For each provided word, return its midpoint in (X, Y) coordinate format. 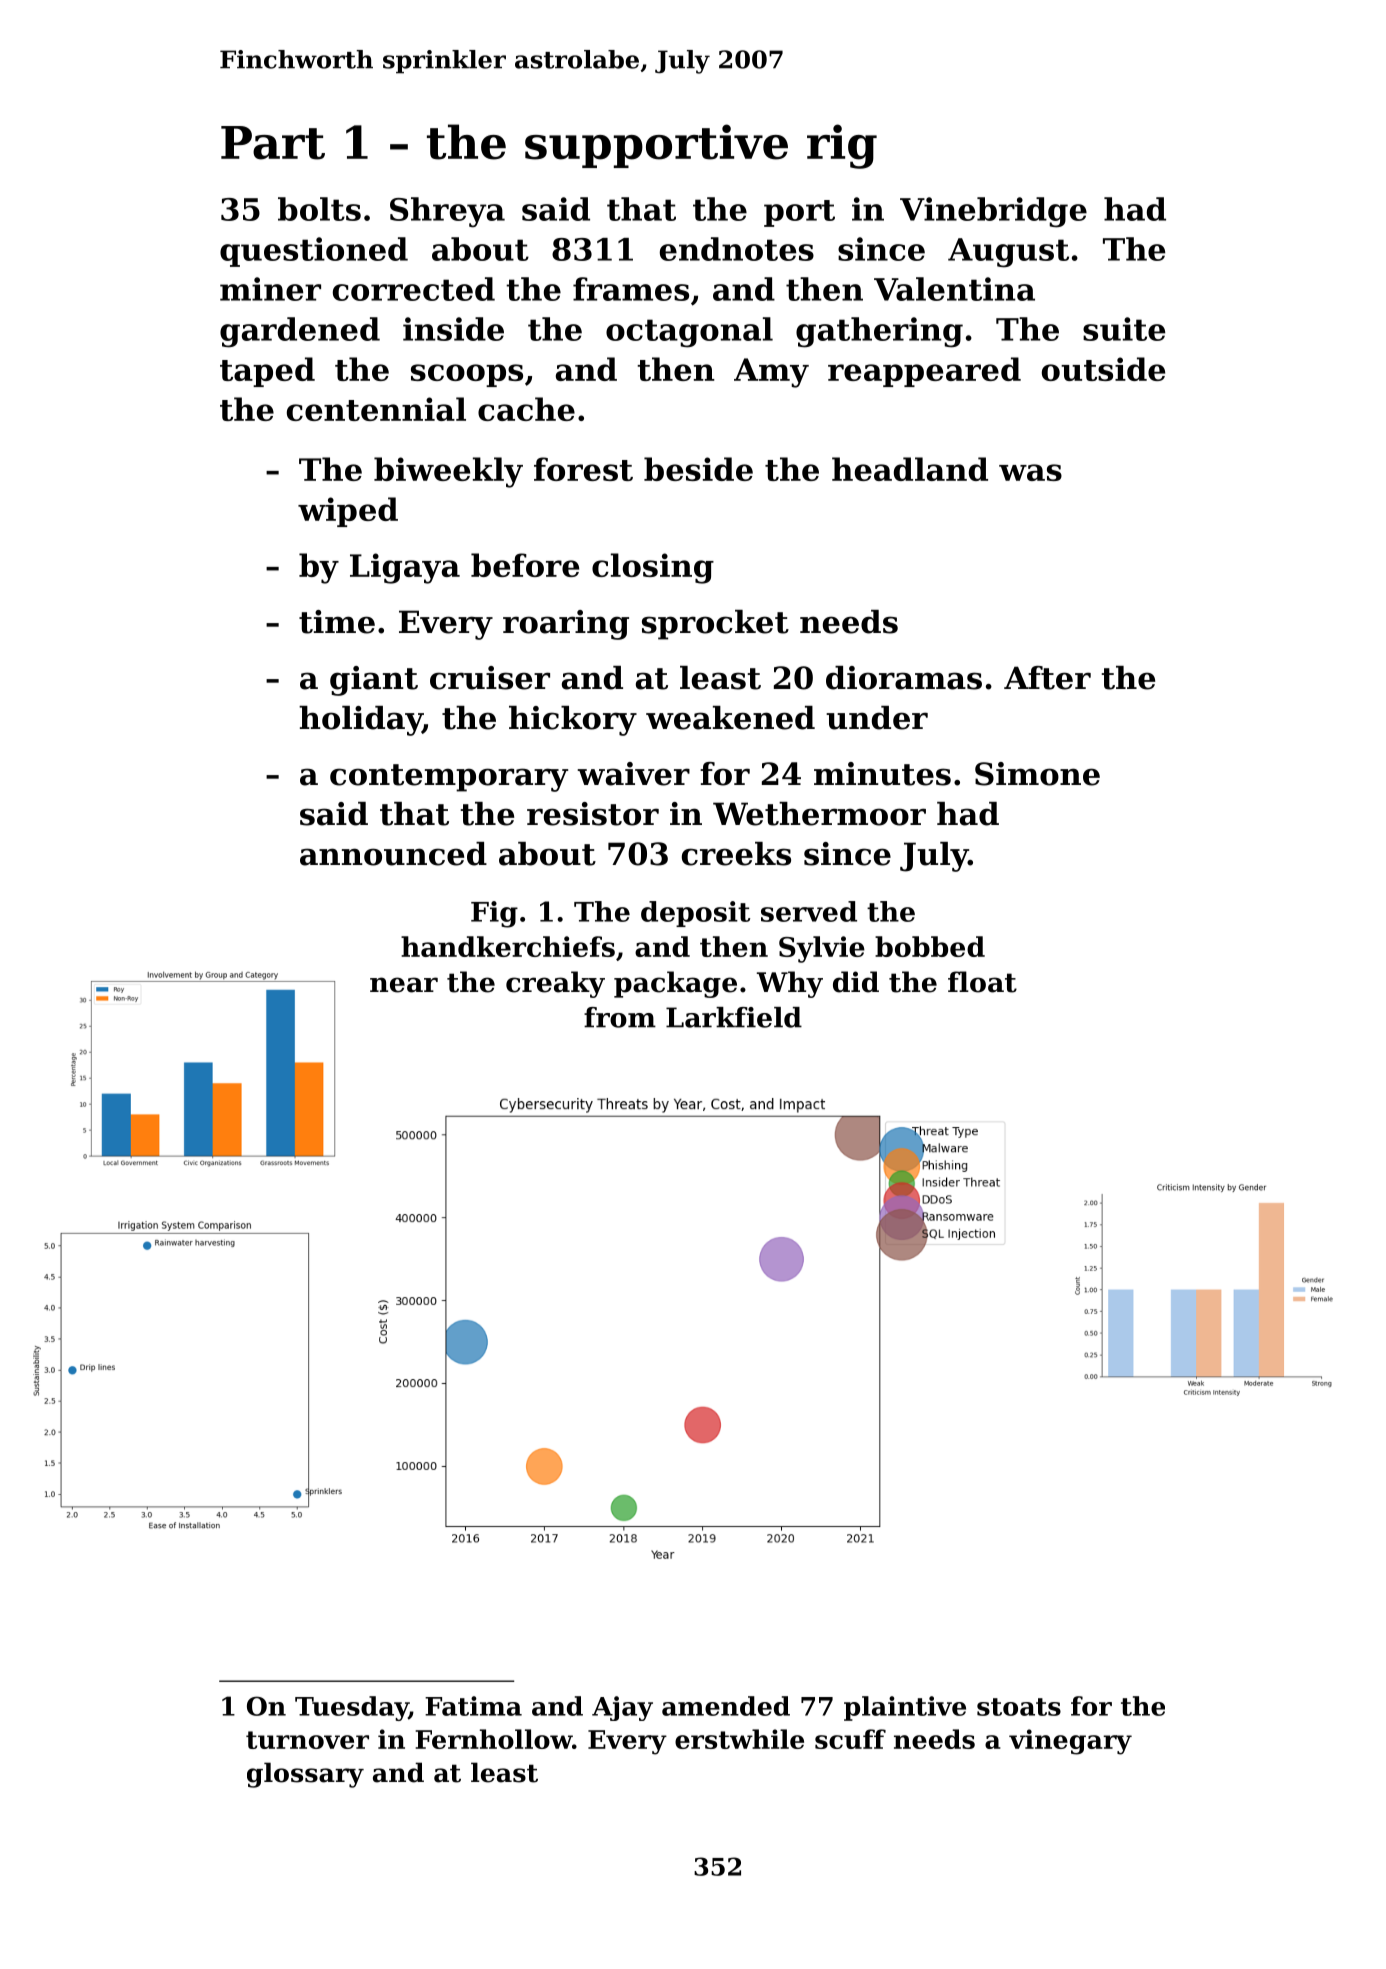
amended (726, 1706)
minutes (882, 774)
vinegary (1070, 1742)
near (404, 985)
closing (653, 568)
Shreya (447, 212)
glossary (305, 1775)
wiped (348, 512)
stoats (1019, 1707)
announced (393, 854)
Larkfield (734, 1017)
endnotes (737, 249)
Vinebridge (993, 212)
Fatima (473, 1706)
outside (1103, 369)
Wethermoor (819, 814)
